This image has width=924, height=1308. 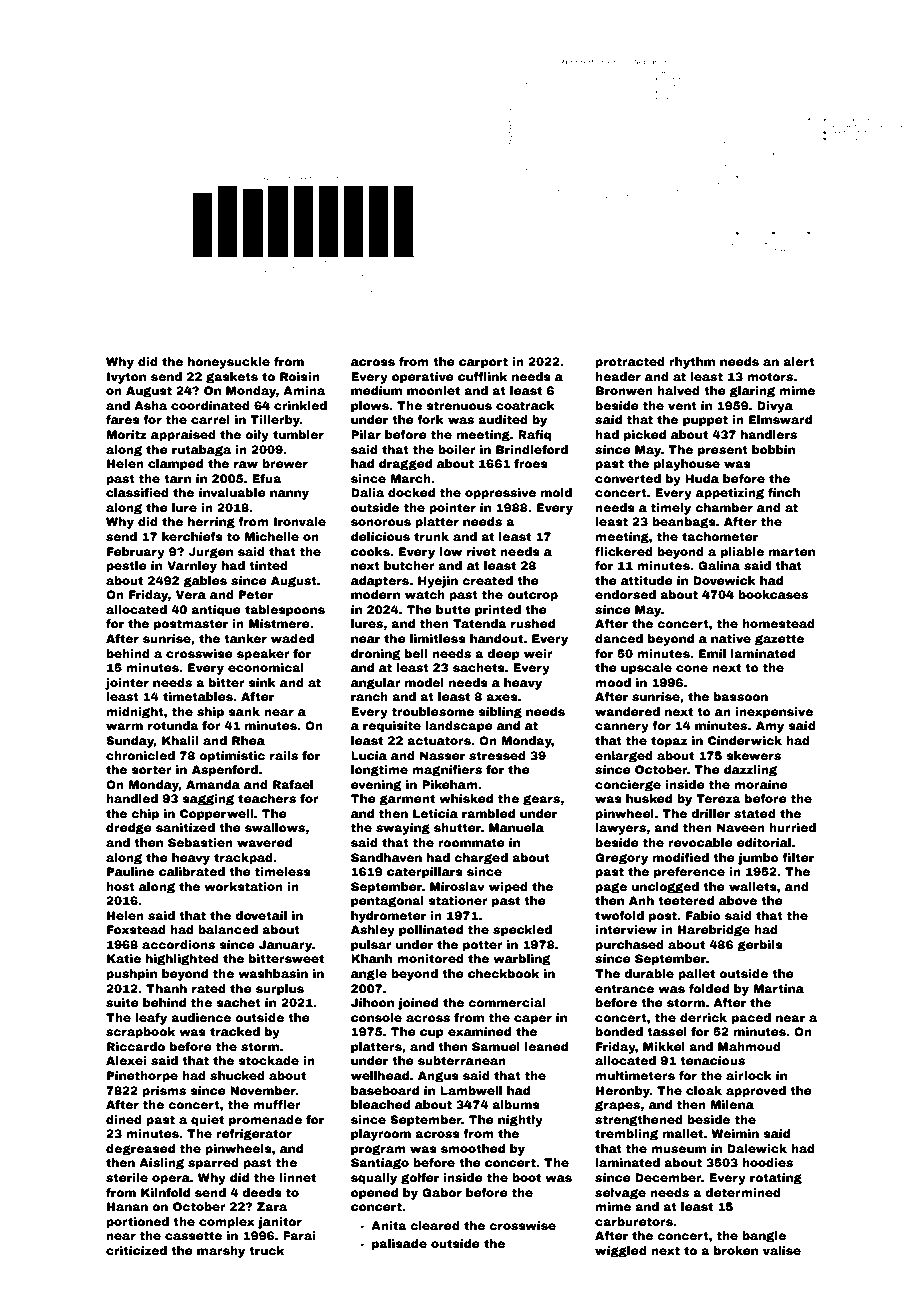 What do you see at coordinates (266, 1250) in the image?
I see `truck` at bounding box center [266, 1250].
